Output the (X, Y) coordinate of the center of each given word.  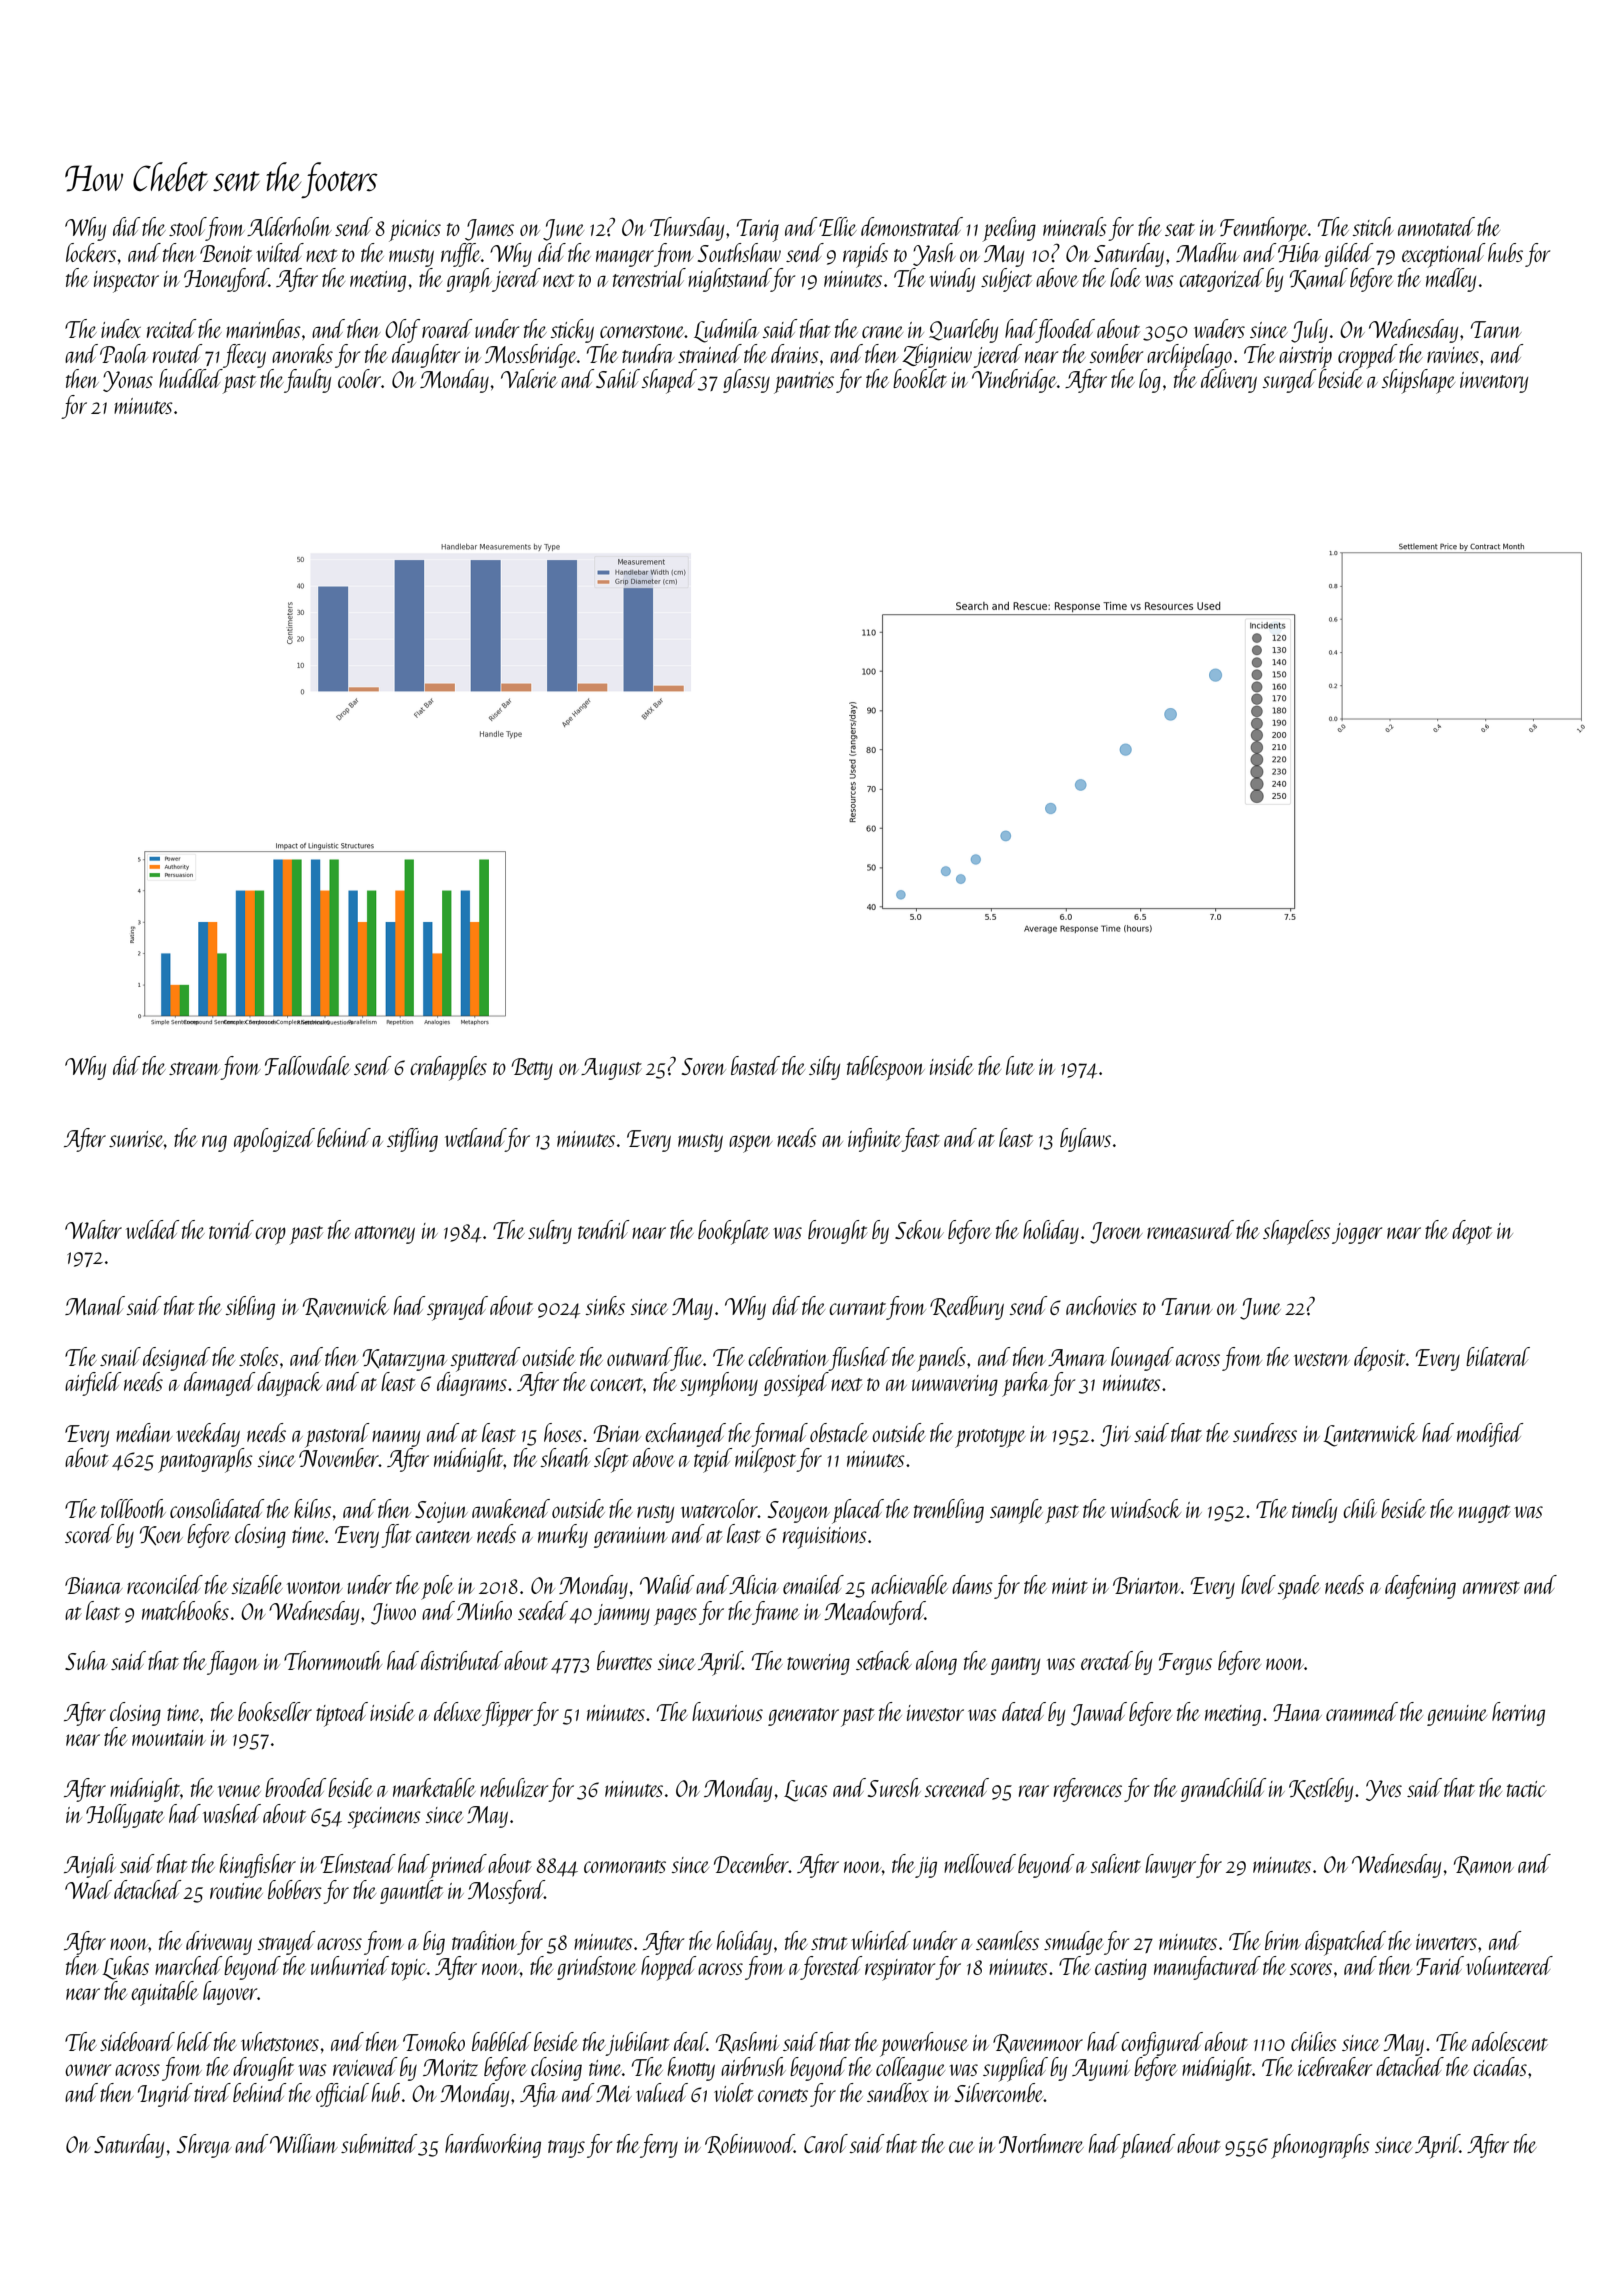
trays (566, 2149)
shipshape (1418, 381)
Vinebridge (1014, 381)
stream (194, 1068)
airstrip (1305, 358)
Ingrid (165, 2095)
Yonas (128, 381)
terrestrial (649, 277)
